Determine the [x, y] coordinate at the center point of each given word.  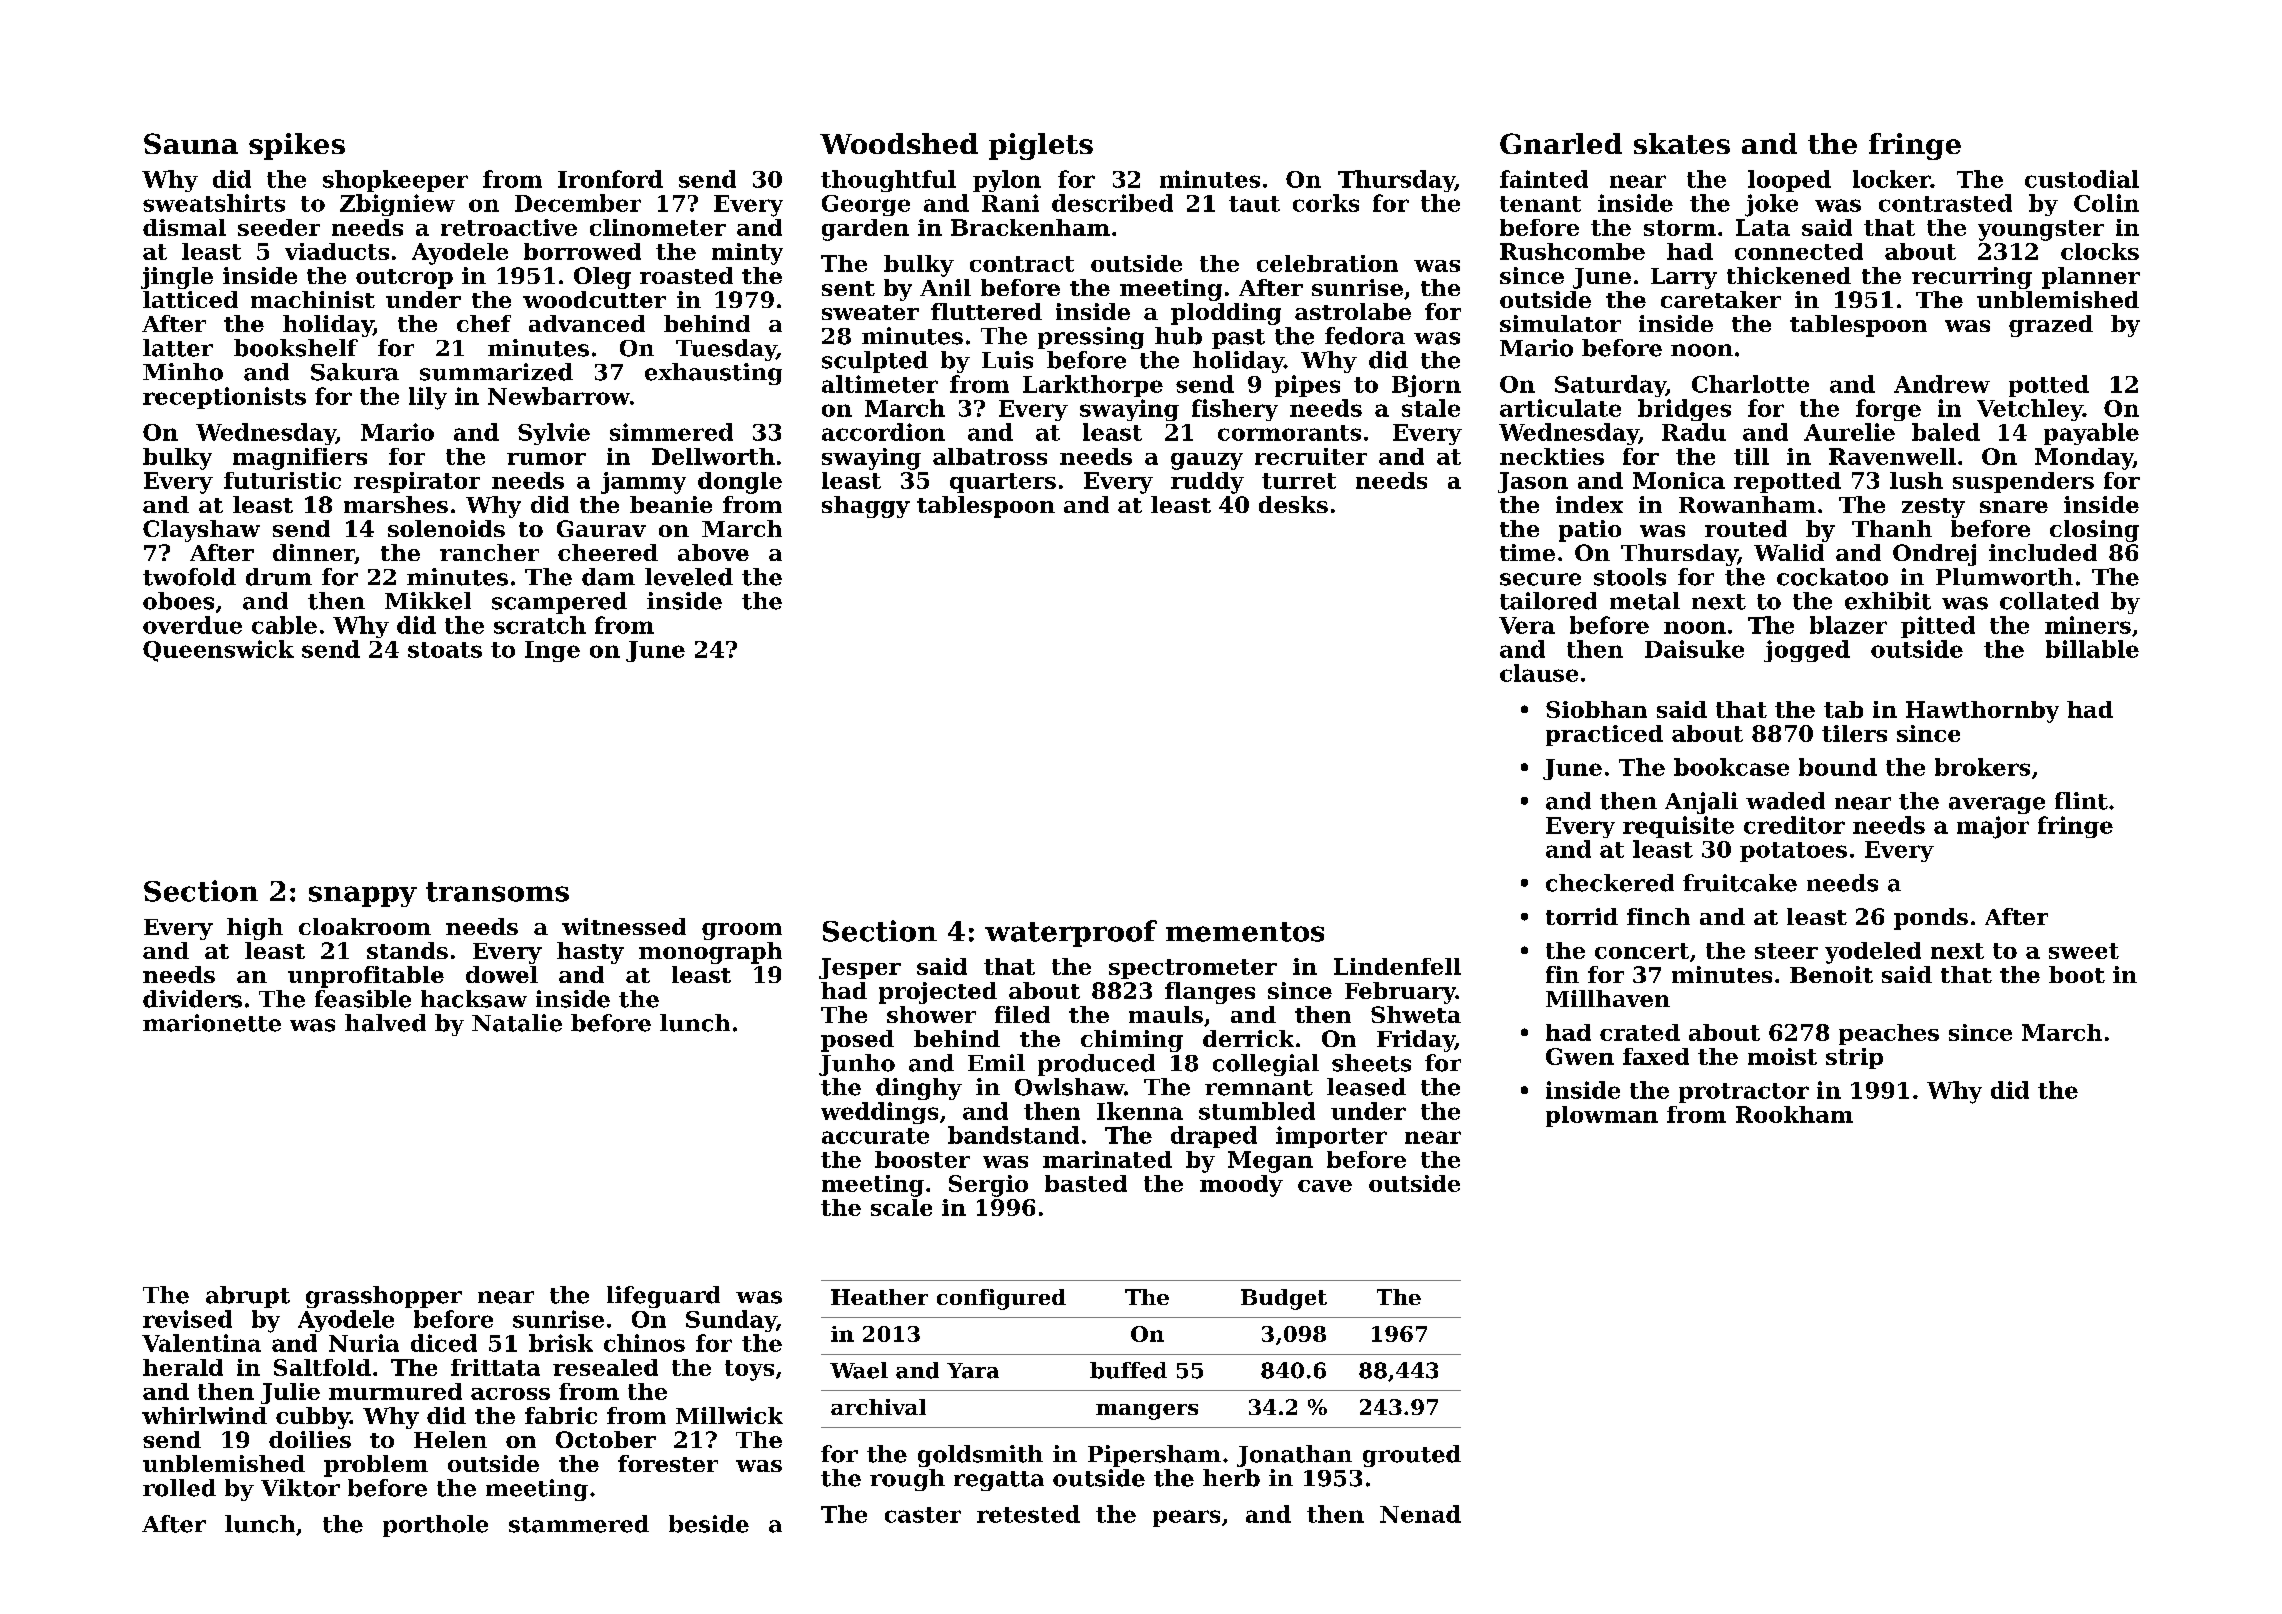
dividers [192, 999]
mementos [1245, 932]
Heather [879, 1297]
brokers [1982, 767]
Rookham [1794, 1114]
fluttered [986, 311]
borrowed [582, 251]
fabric [561, 1415]
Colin [2106, 203]
